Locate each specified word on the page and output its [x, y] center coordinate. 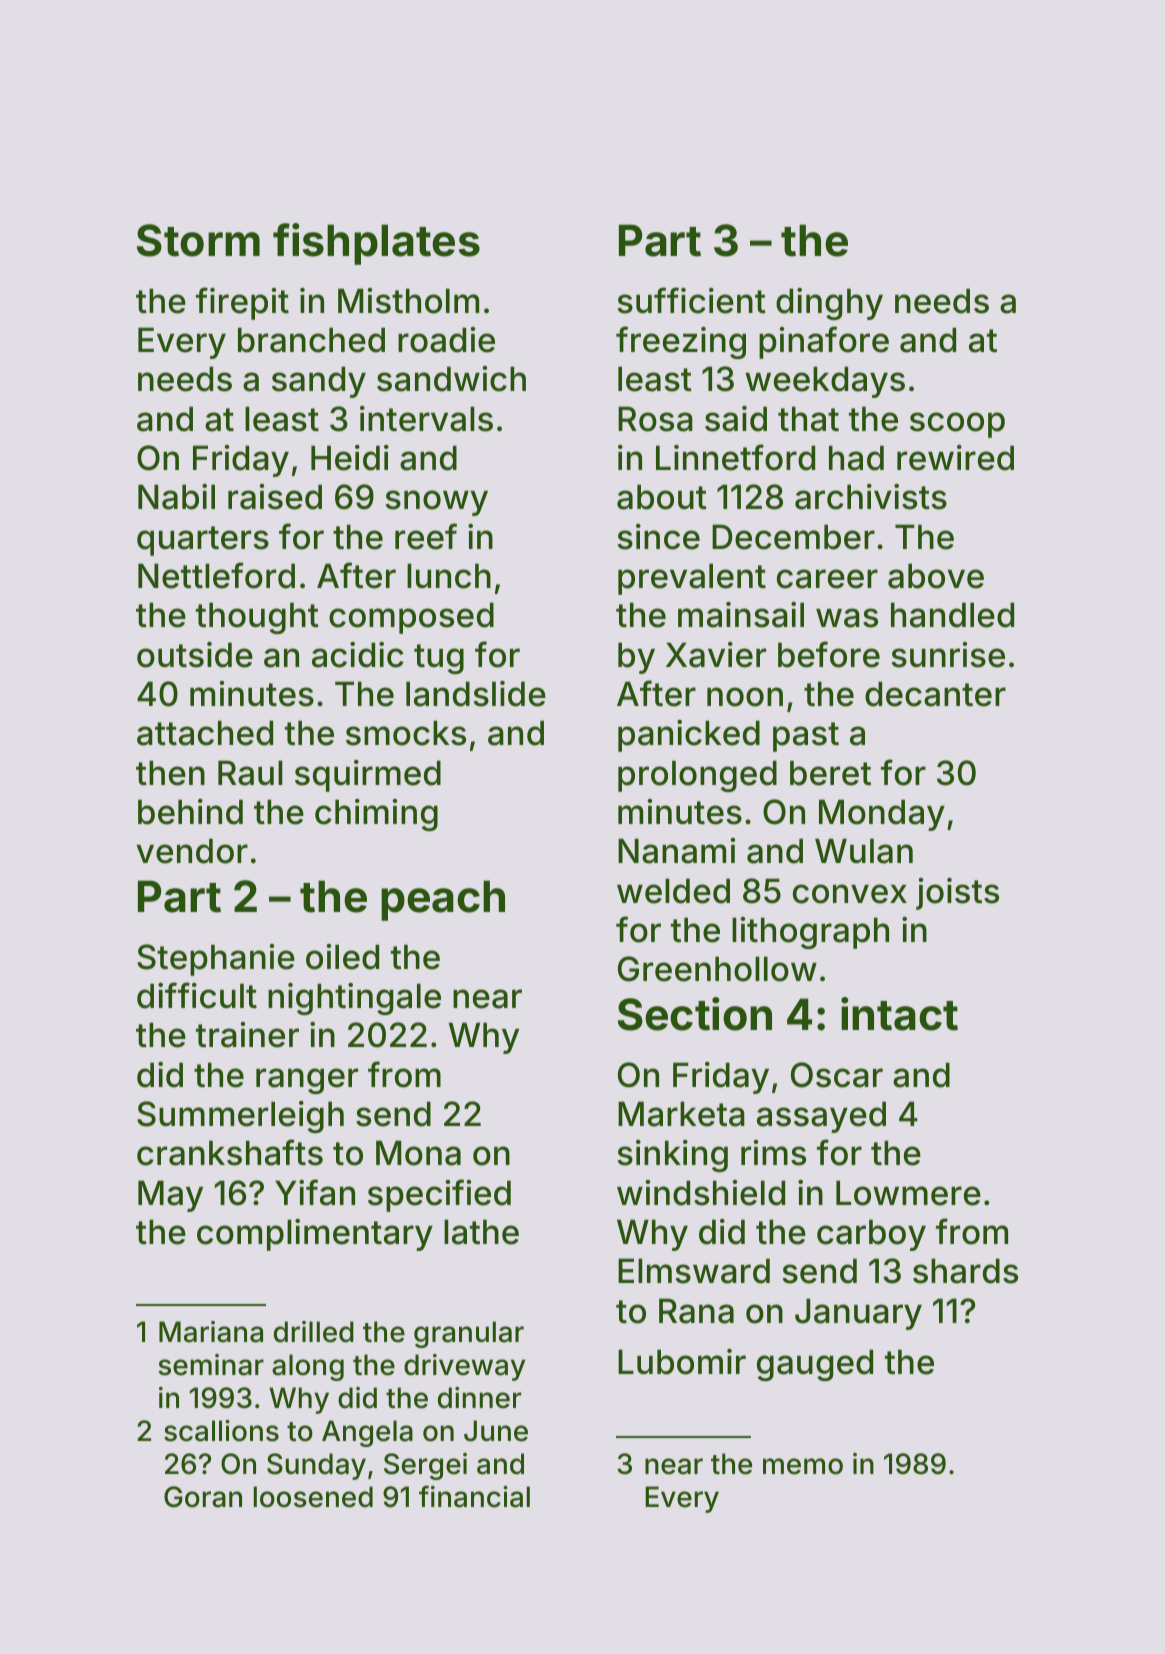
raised [275, 497]
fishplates [376, 244]
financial [474, 1496]
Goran [203, 1497]
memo [803, 1466]
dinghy [829, 304]
